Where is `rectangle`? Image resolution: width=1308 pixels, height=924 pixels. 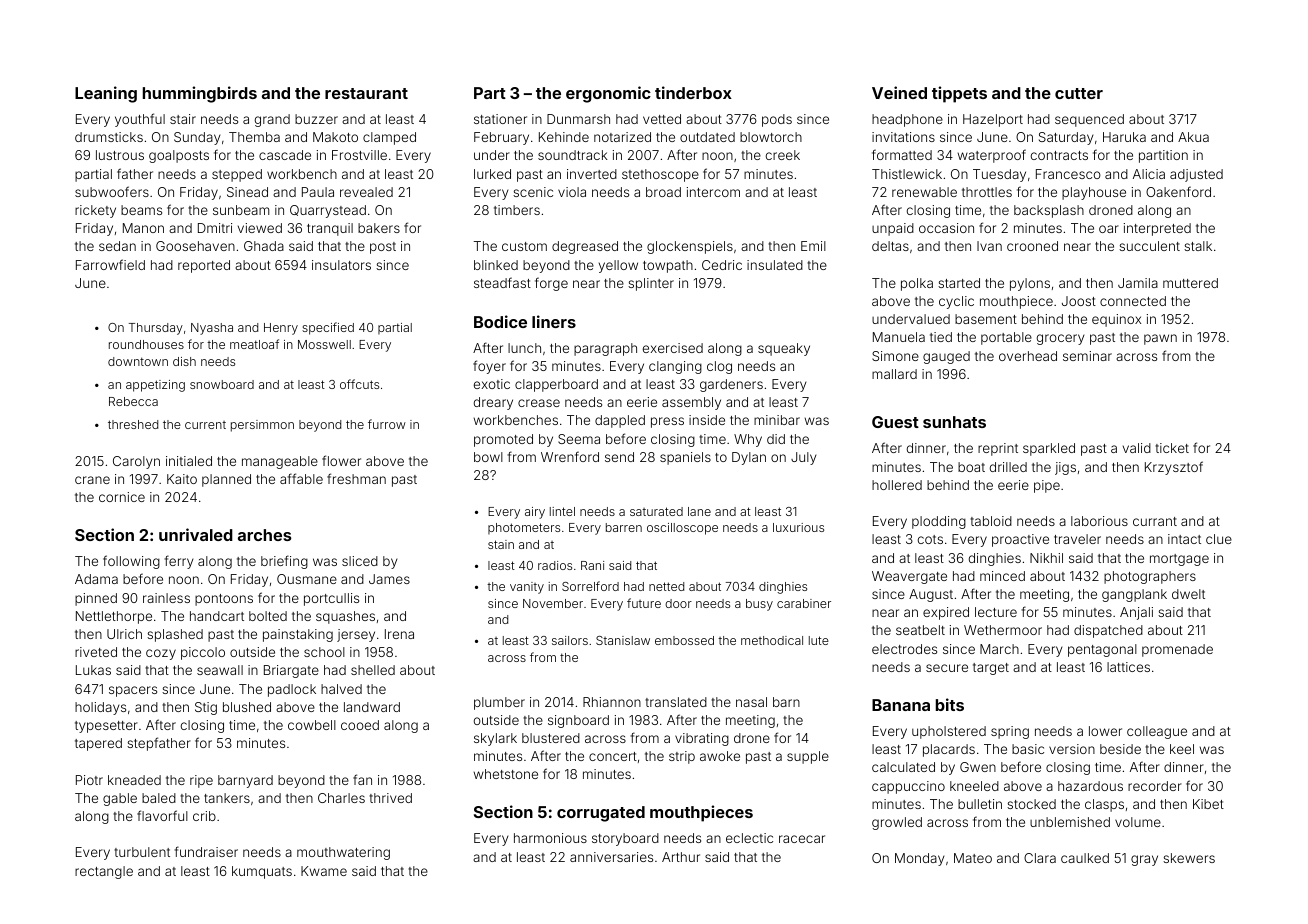
rectangle is located at coordinates (104, 872).
